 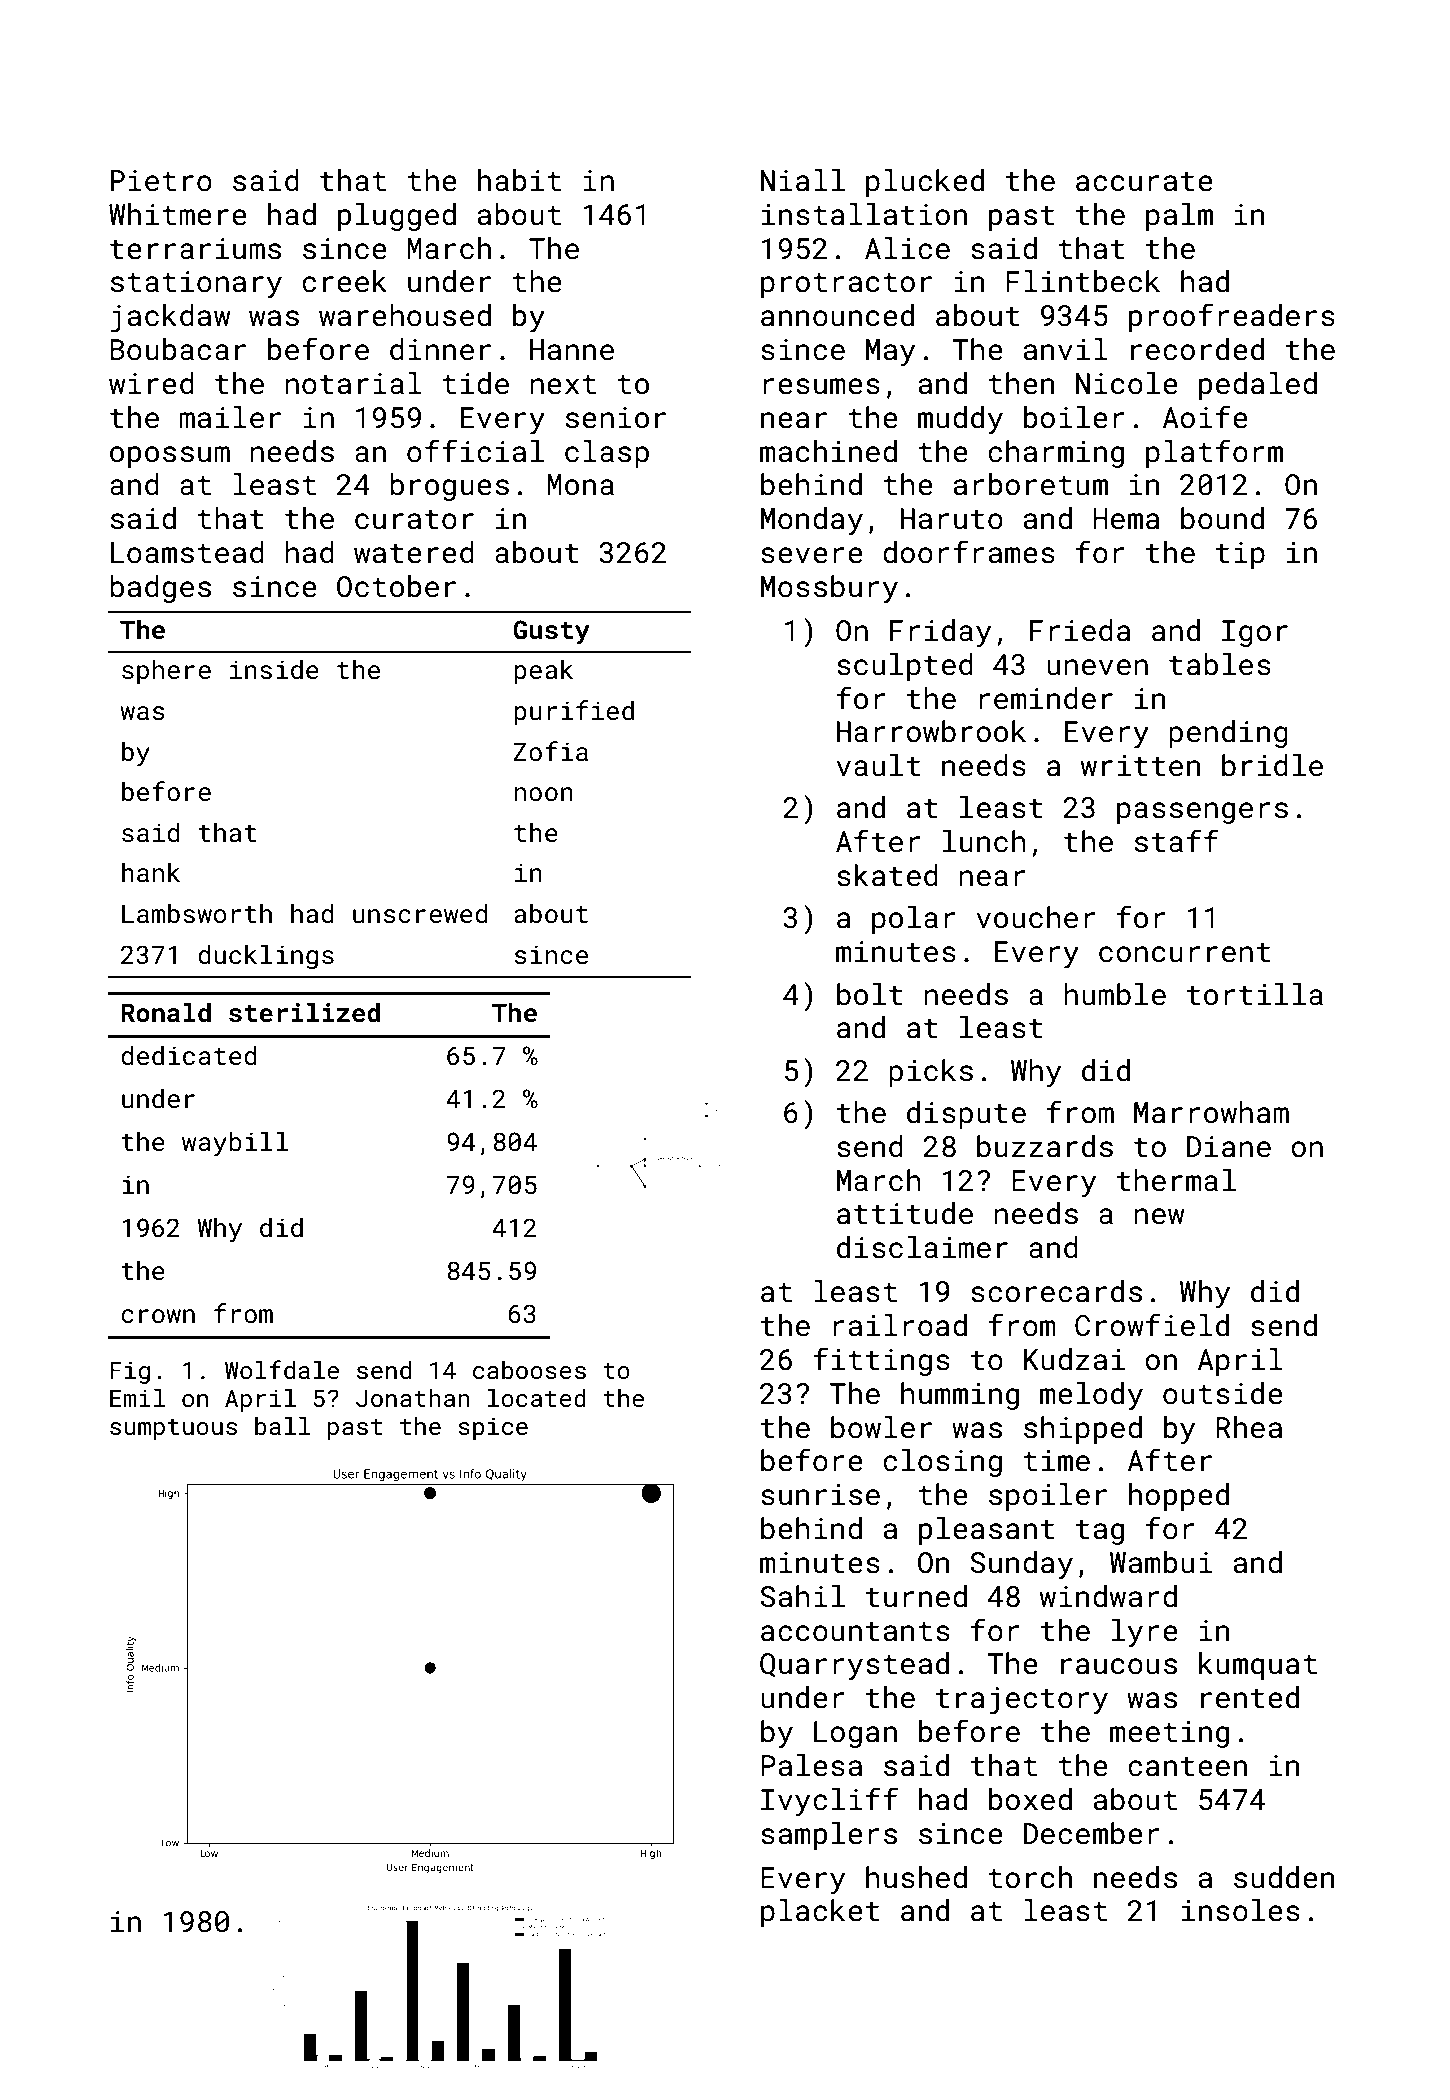 I want to click on hushed, so click(x=916, y=1877).
